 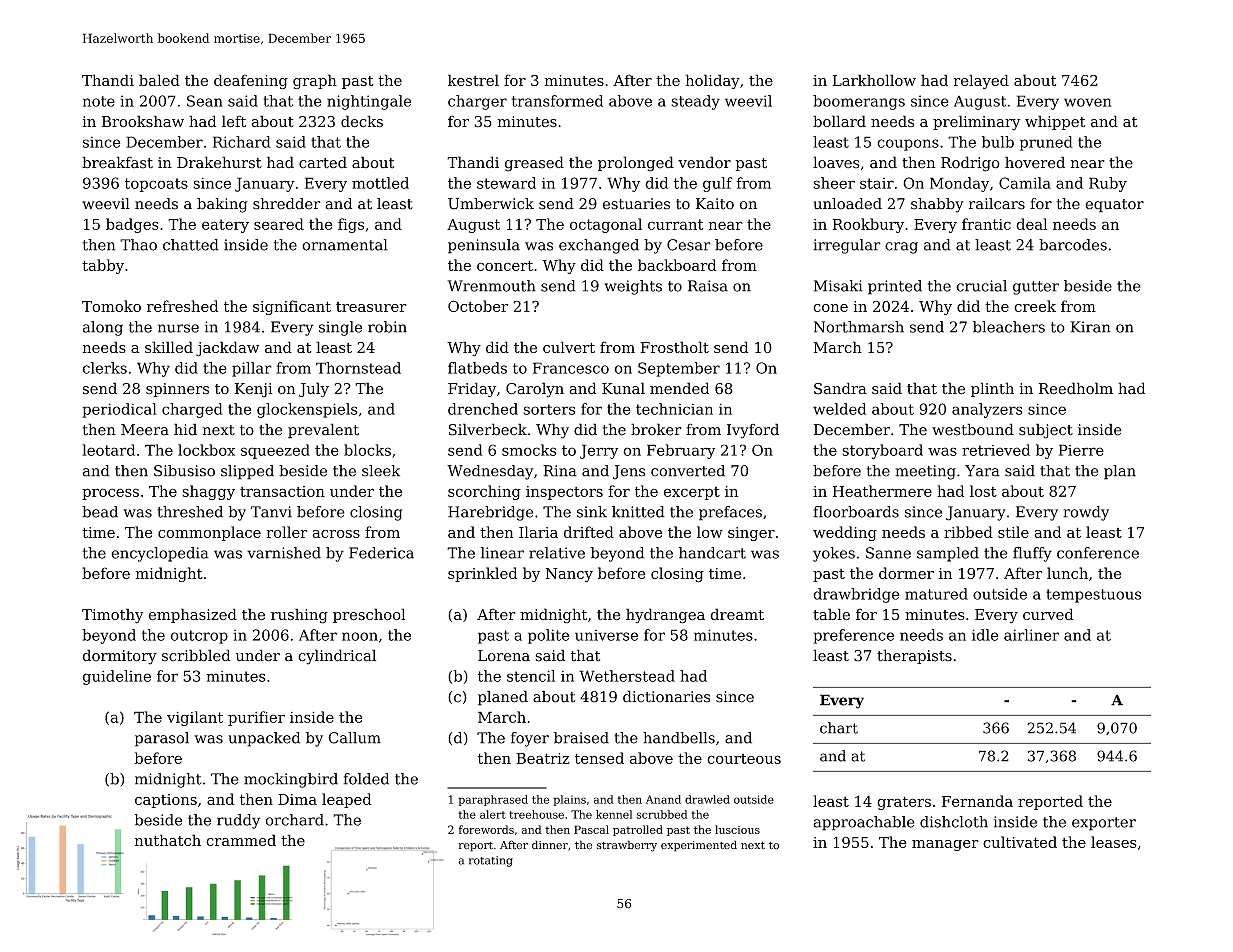 What do you see at coordinates (981, 286) in the screenshot?
I see `crucial` at bounding box center [981, 286].
